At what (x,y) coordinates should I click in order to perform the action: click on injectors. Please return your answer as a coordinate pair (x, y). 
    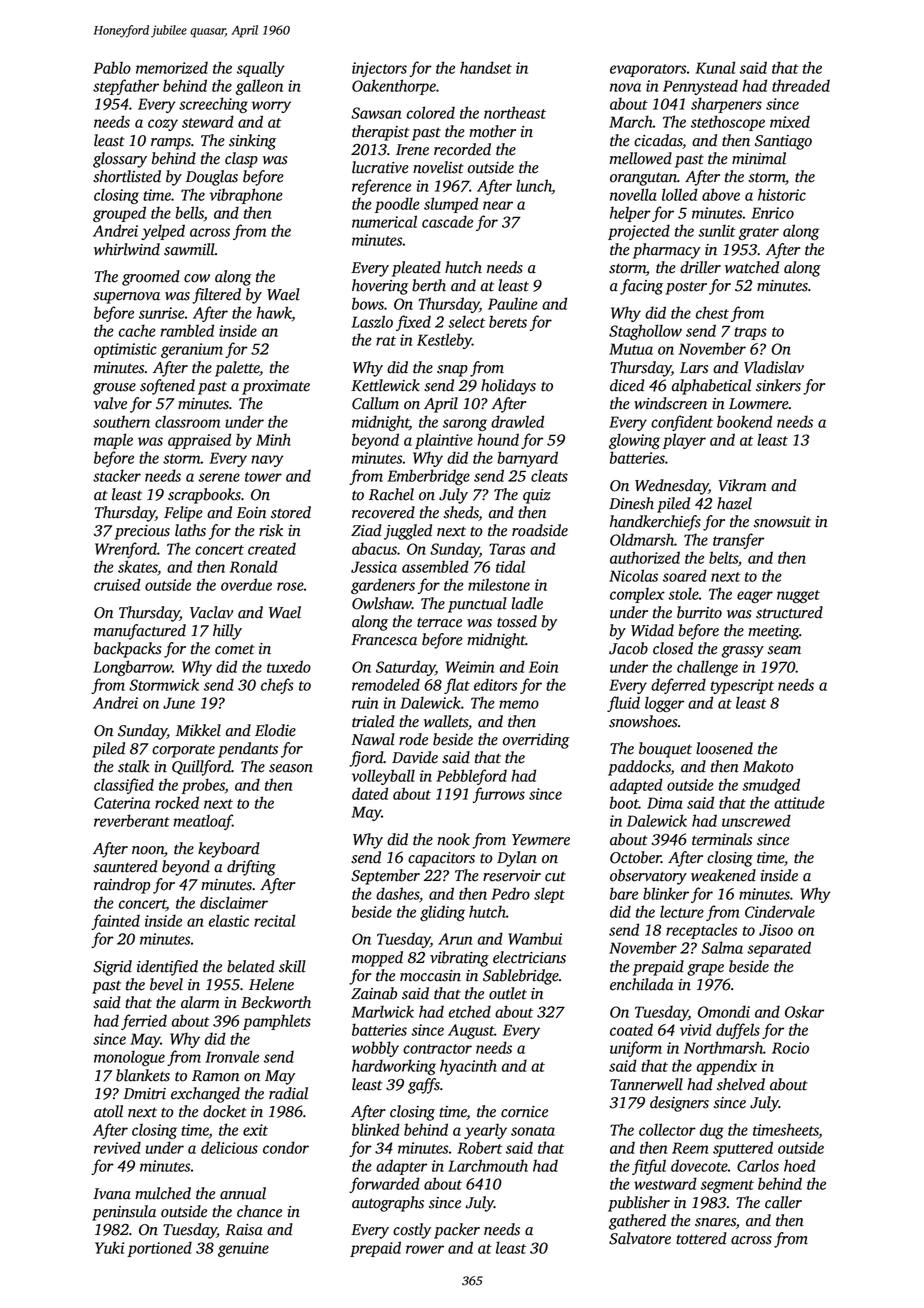
    Looking at the image, I should click on (379, 69).
